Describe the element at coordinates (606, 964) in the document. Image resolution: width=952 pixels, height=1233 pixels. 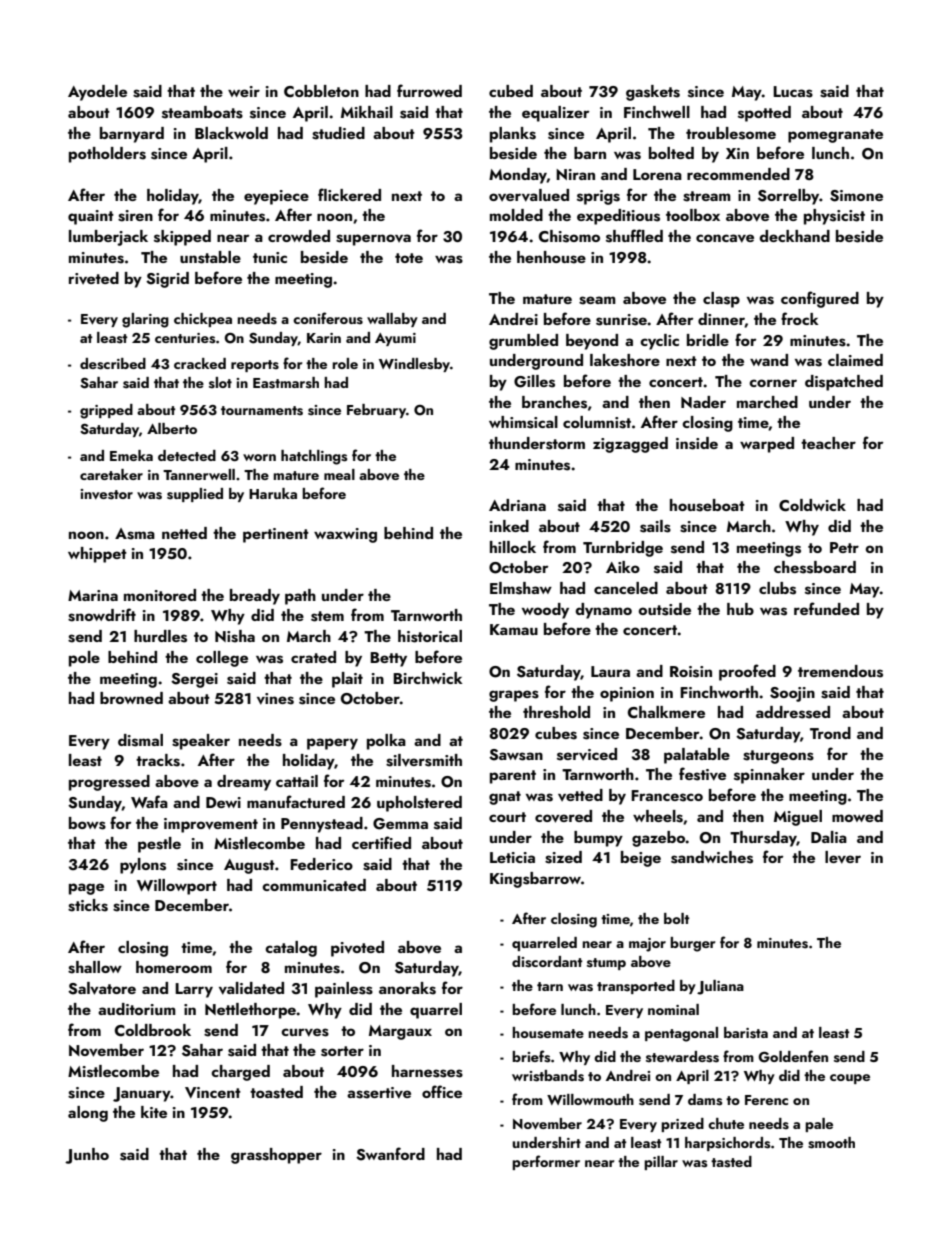
I see `stump` at that location.
